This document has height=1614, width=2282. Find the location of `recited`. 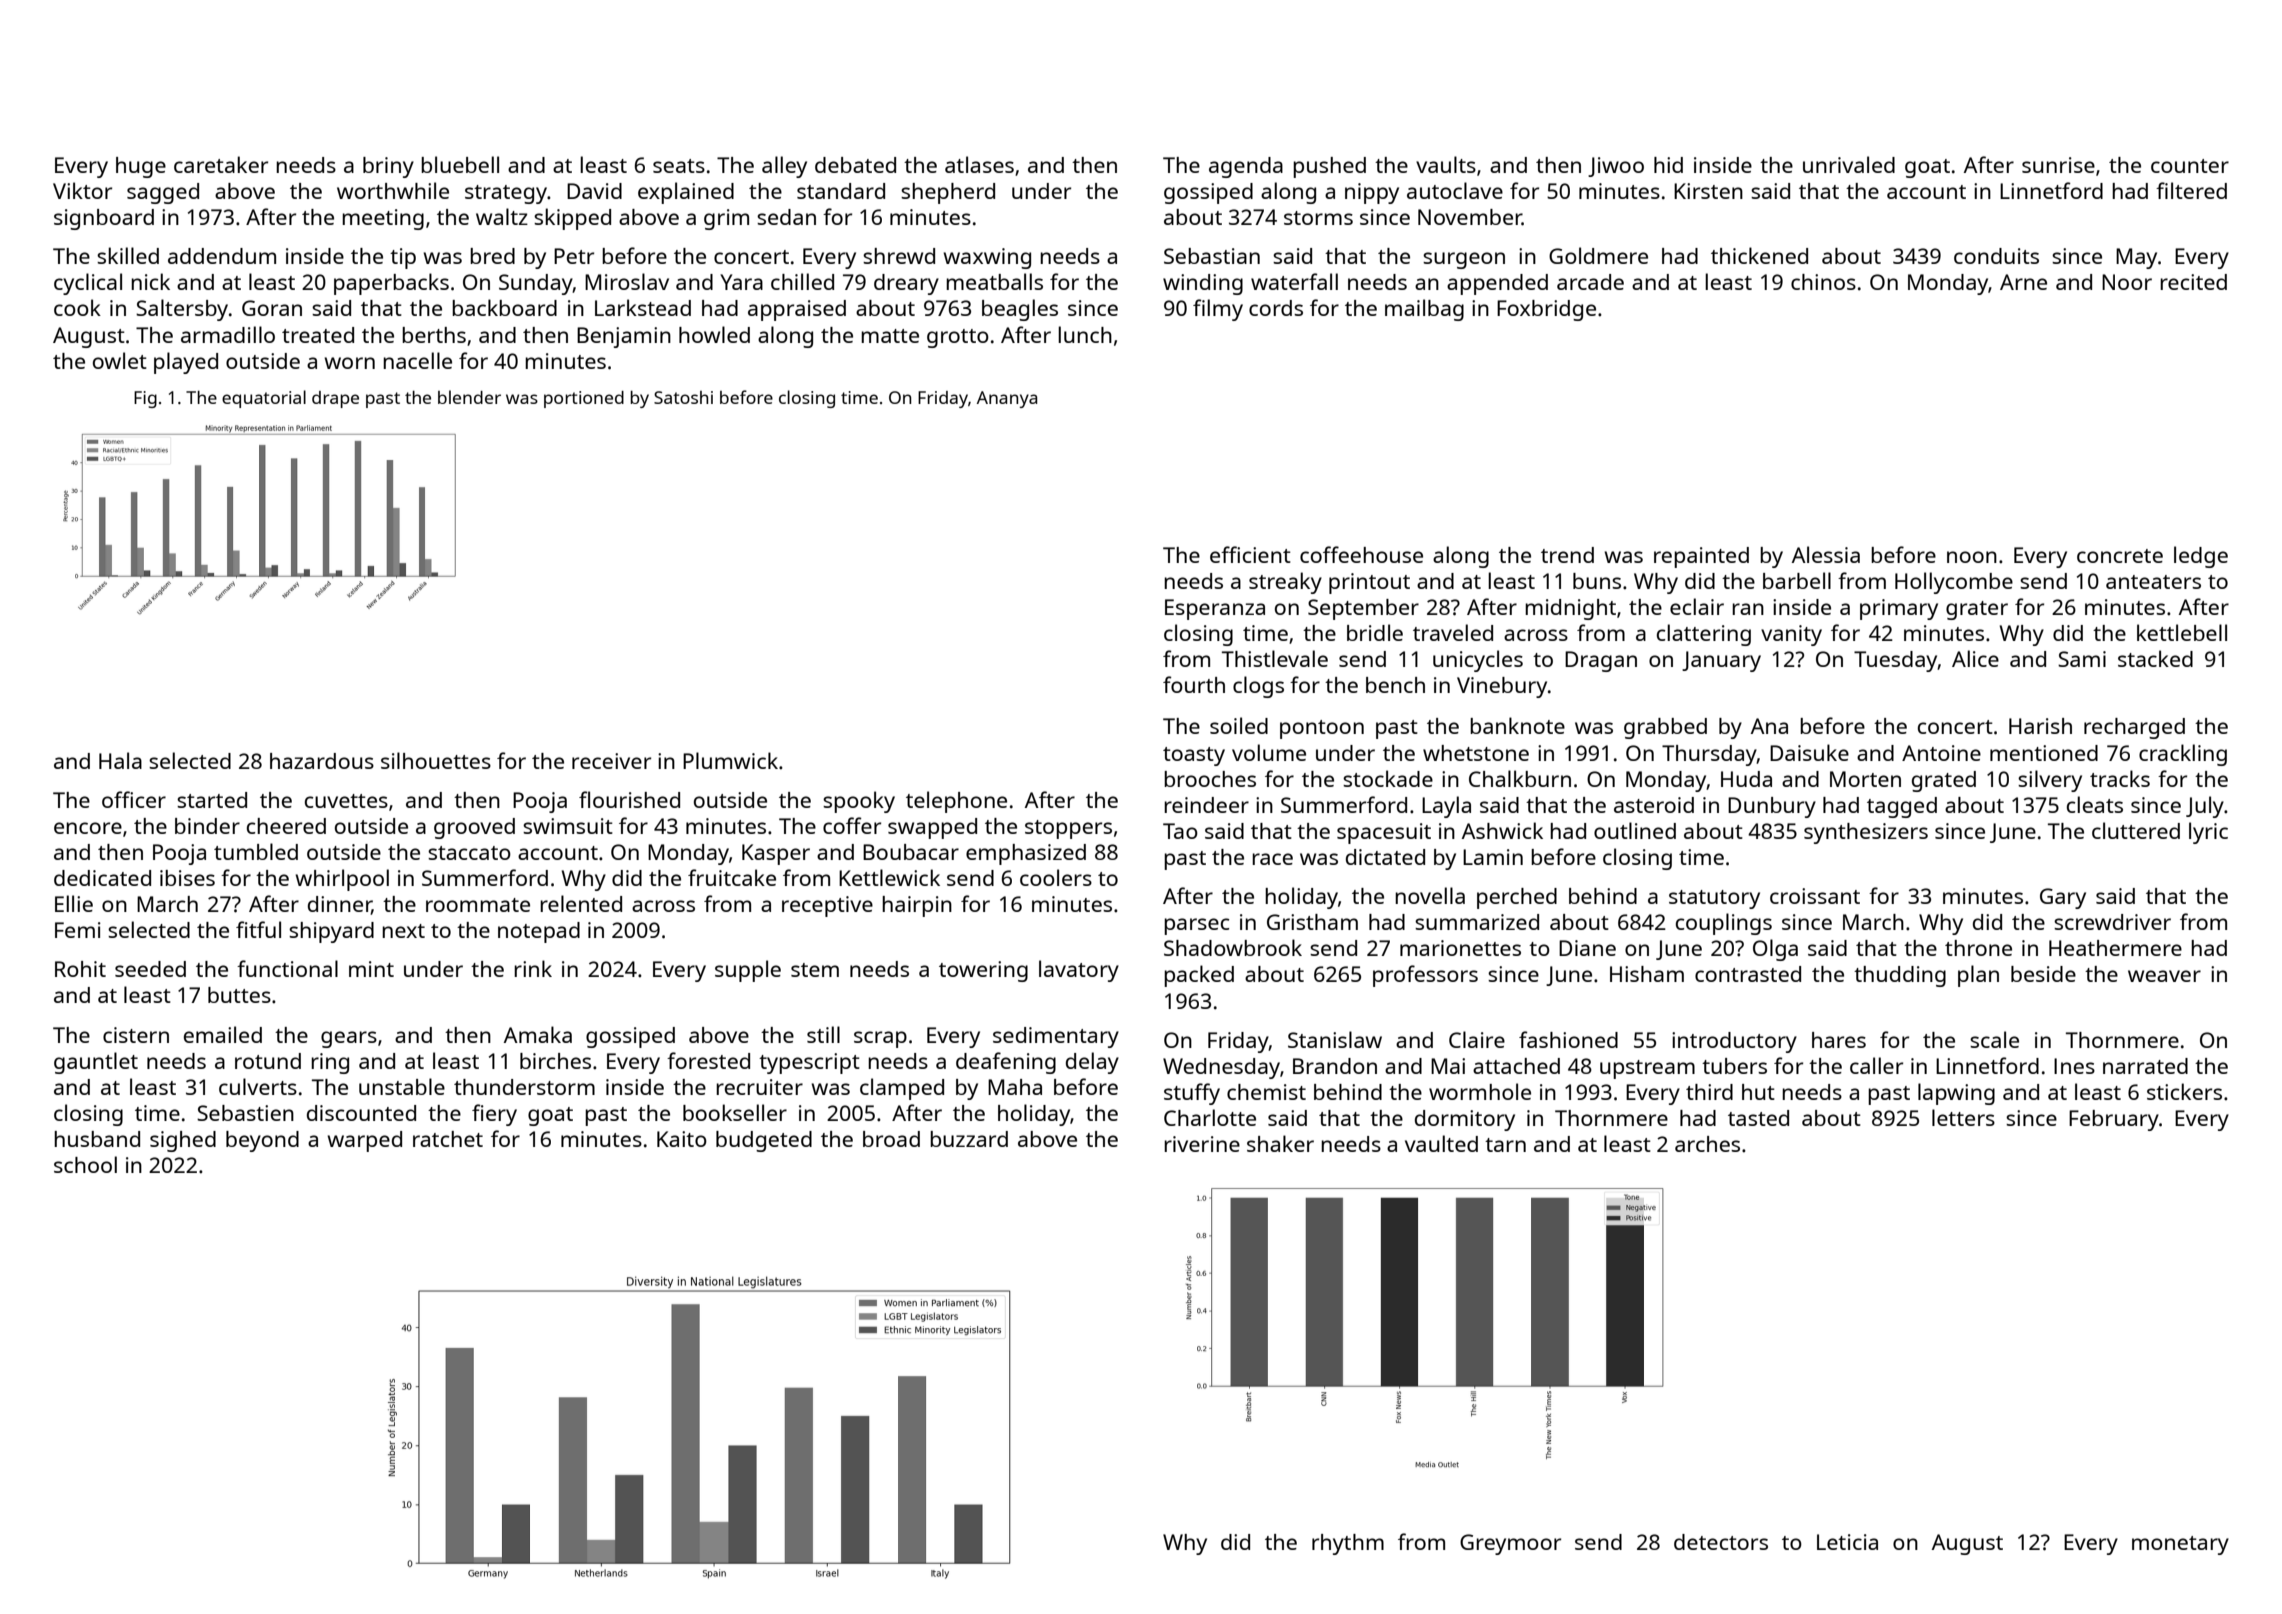

recited is located at coordinates (2193, 282).
